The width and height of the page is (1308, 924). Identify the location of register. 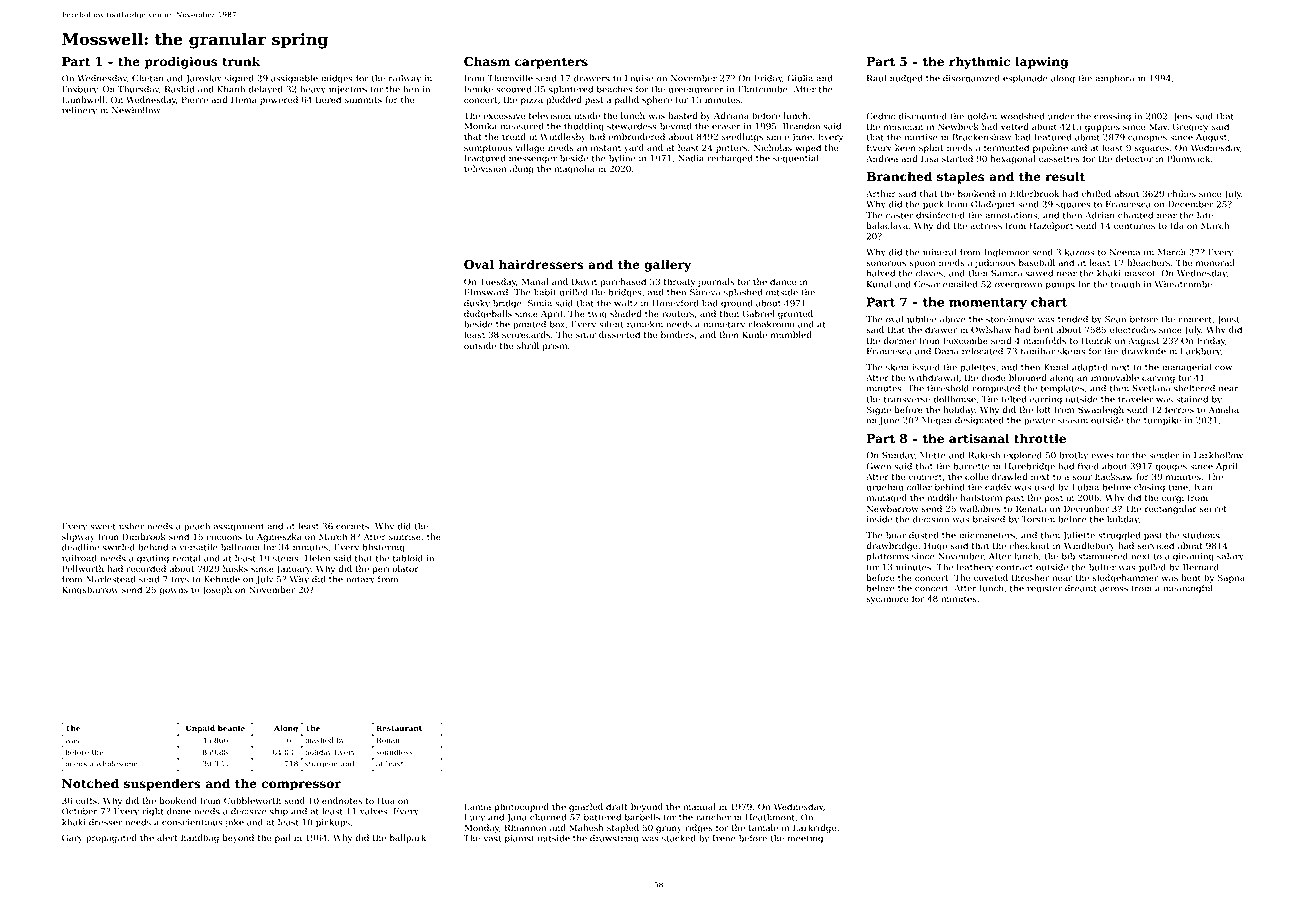
(1044, 589).
